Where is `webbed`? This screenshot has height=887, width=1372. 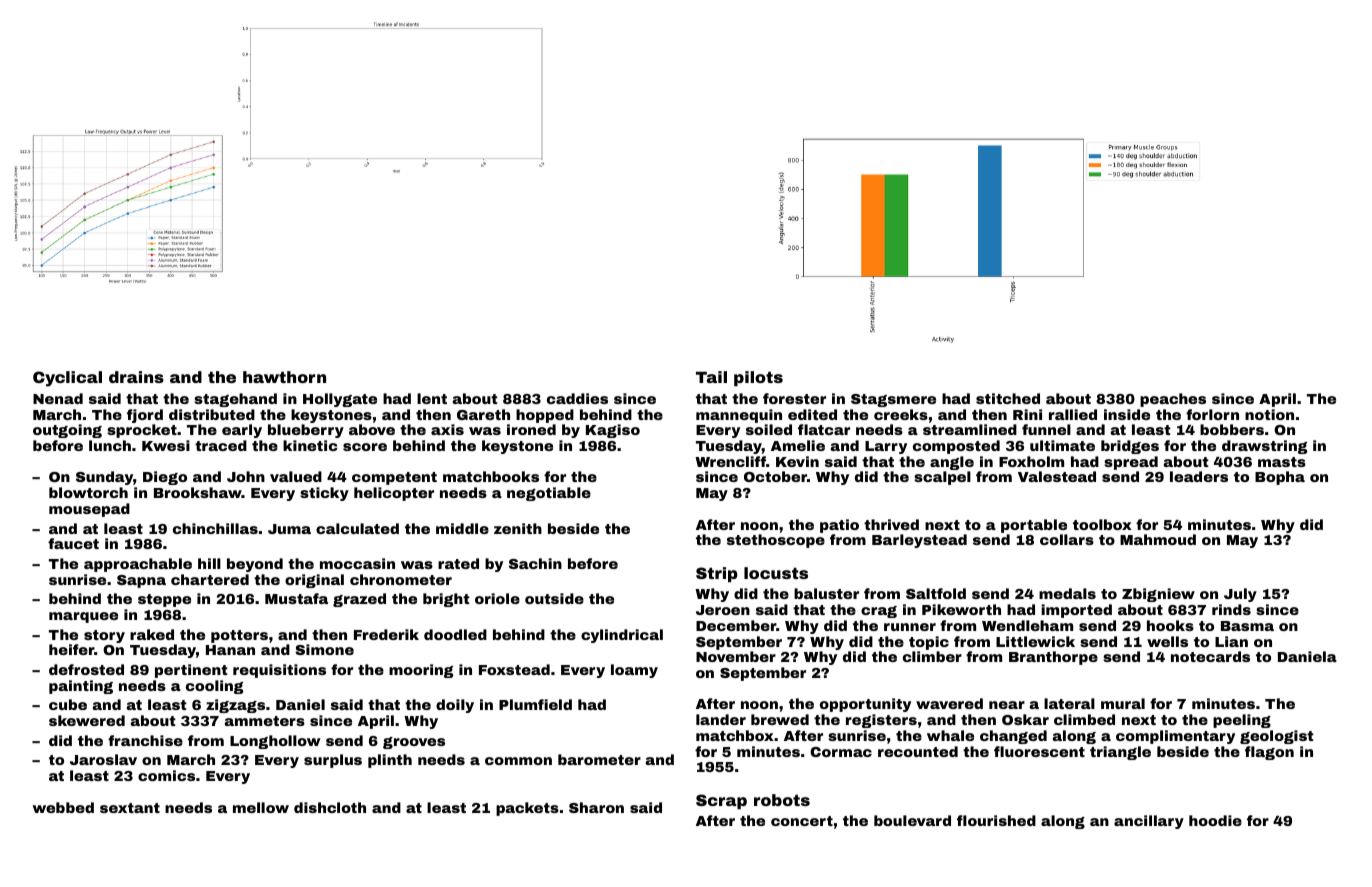 webbed is located at coordinates (63, 807).
